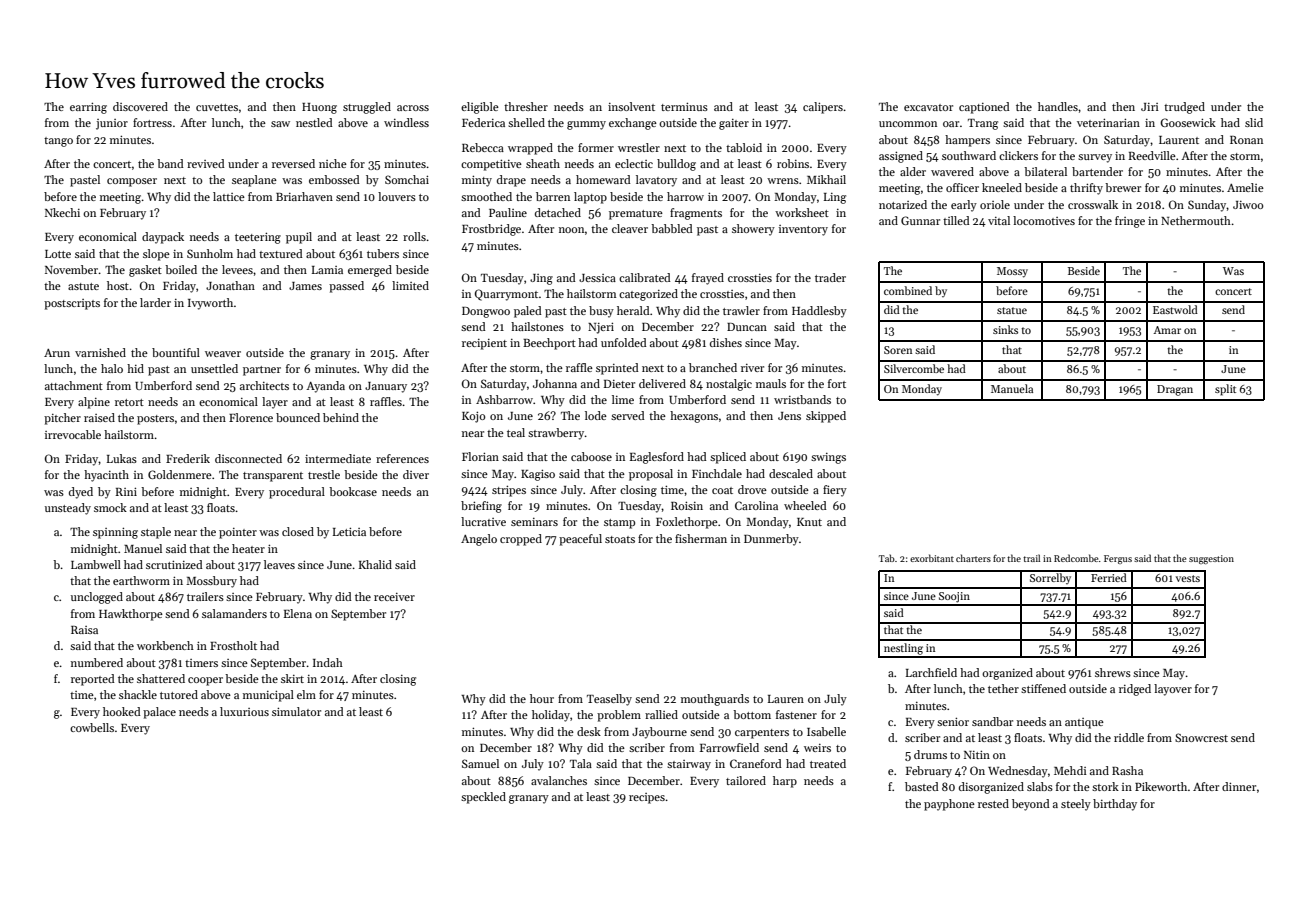  What do you see at coordinates (275, 403) in the screenshot?
I see `layer` at bounding box center [275, 403].
